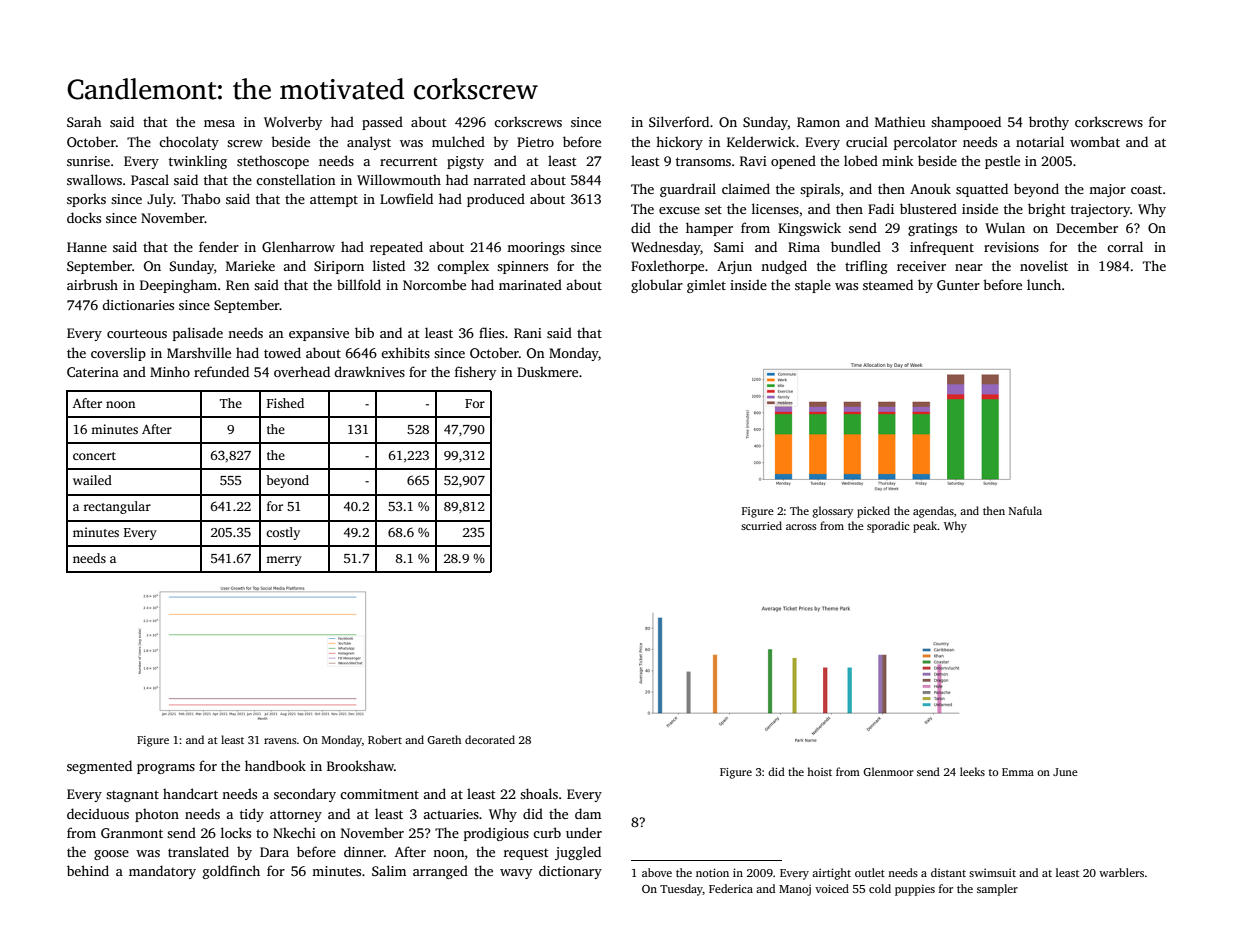 The image size is (1233, 952). What do you see at coordinates (98, 813) in the document?
I see `deciduous` at bounding box center [98, 813].
